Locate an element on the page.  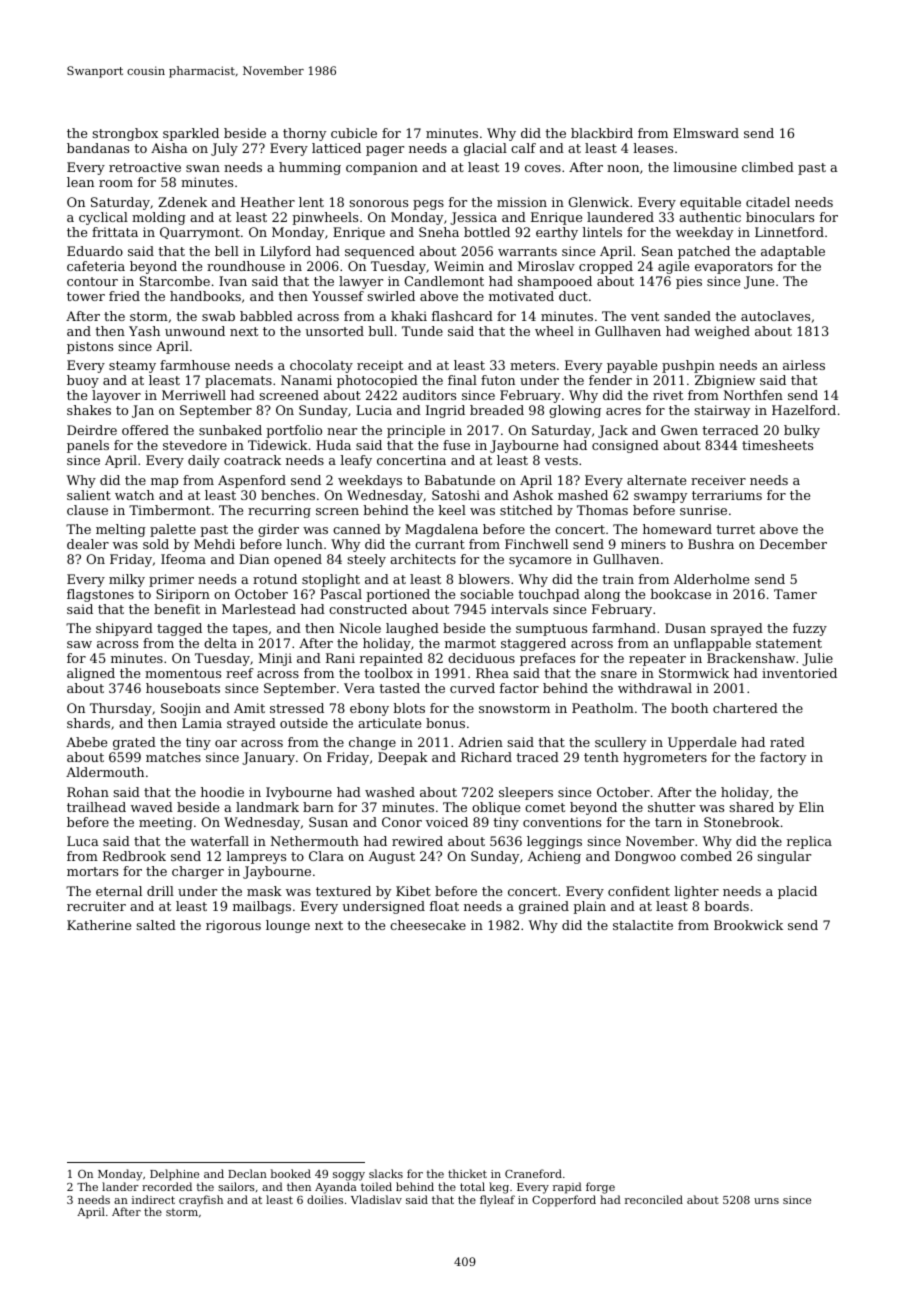
bonus is located at coordinates (445, 723).
